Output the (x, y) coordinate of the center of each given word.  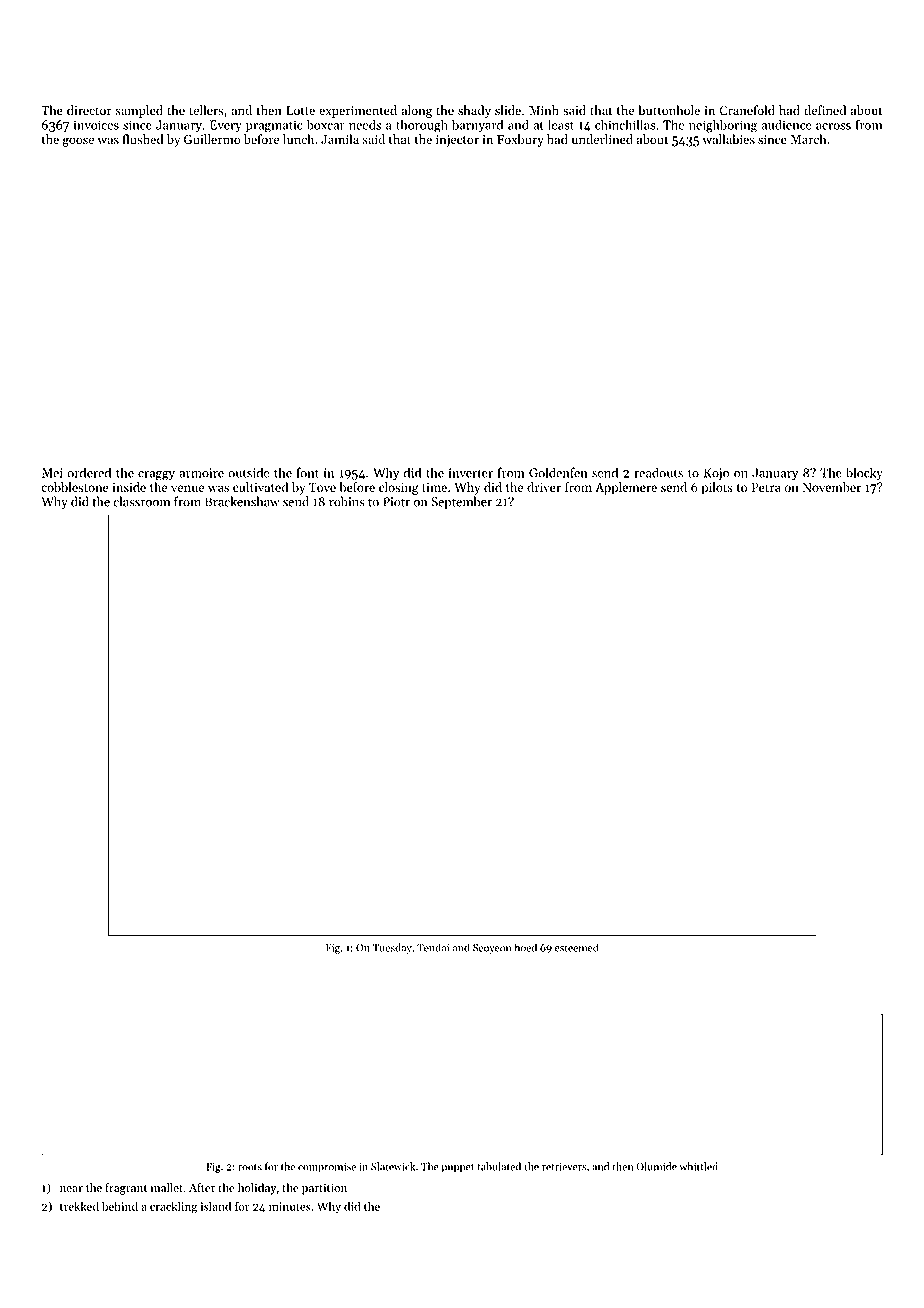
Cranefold (747, 110)
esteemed (577, 947)
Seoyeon (492, 949)
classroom (141, 501)
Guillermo (212, 139)
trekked (79, 1206)
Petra (766, 487)
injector (457, 141)
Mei (52, 473)
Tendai (433, 947)
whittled (698, 1166)
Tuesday (392, 948)
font (308, 472)
